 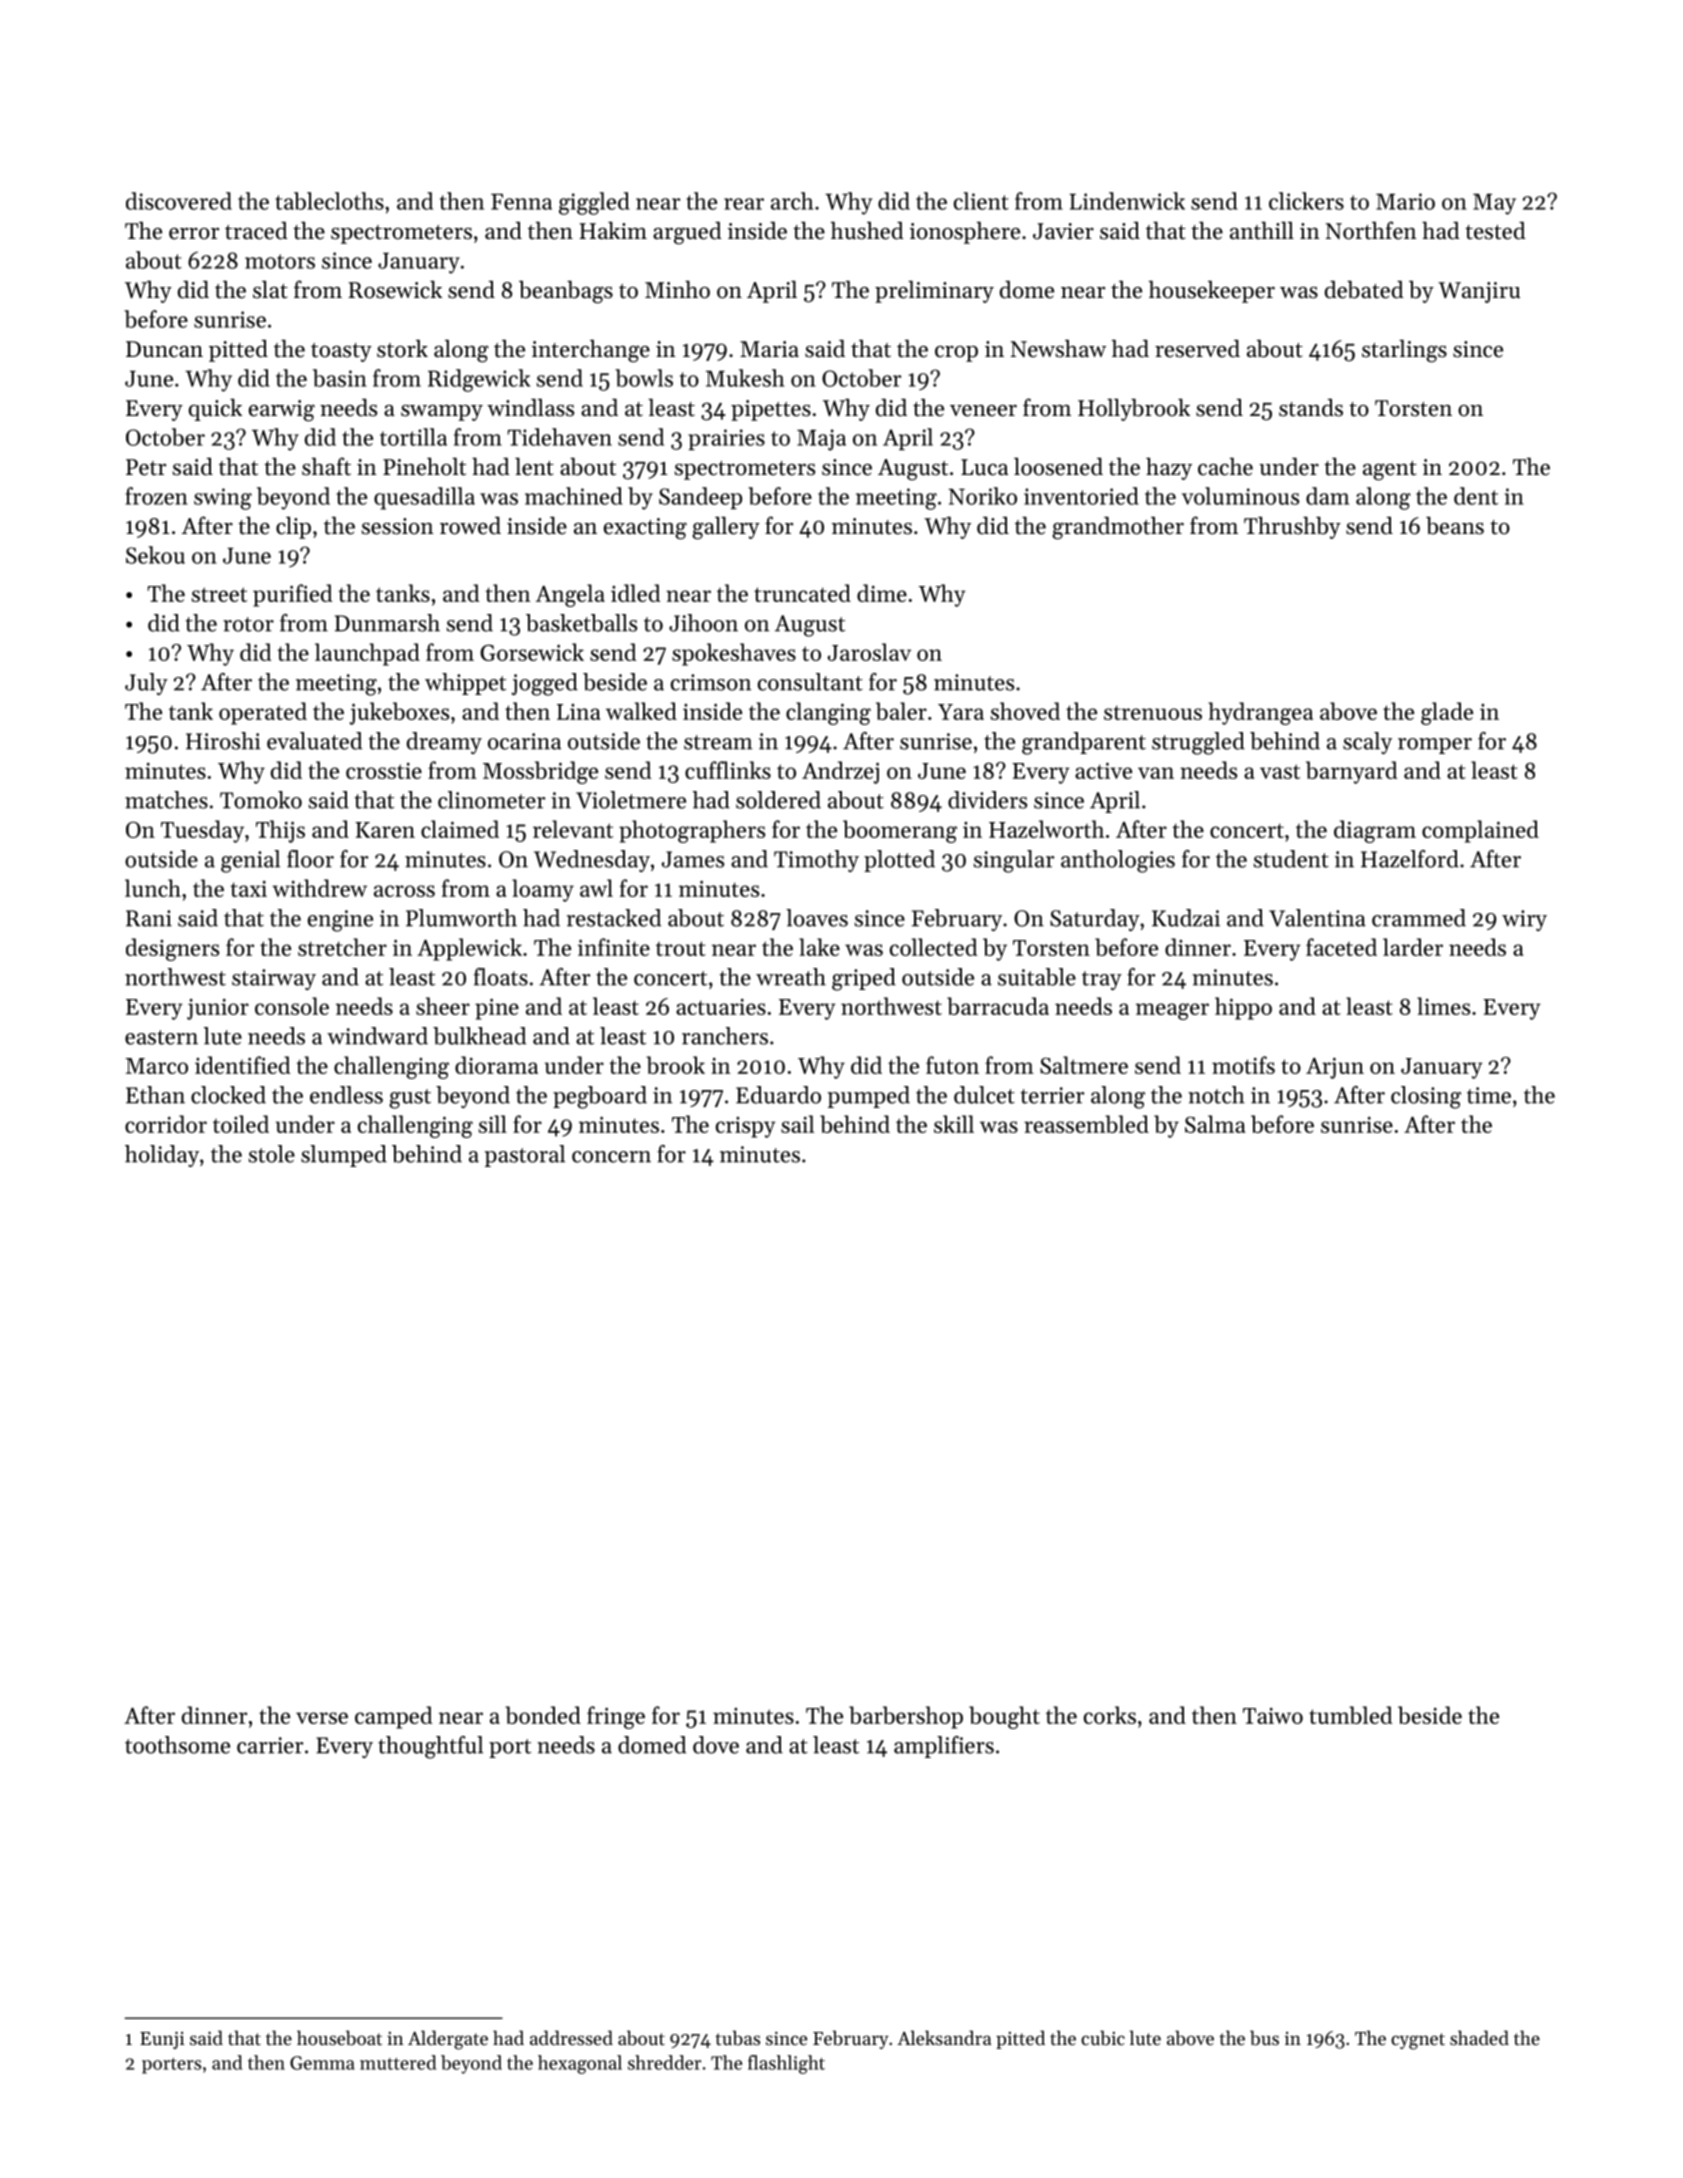 I want to click on strenuous, so click(x=1153, y=712).
